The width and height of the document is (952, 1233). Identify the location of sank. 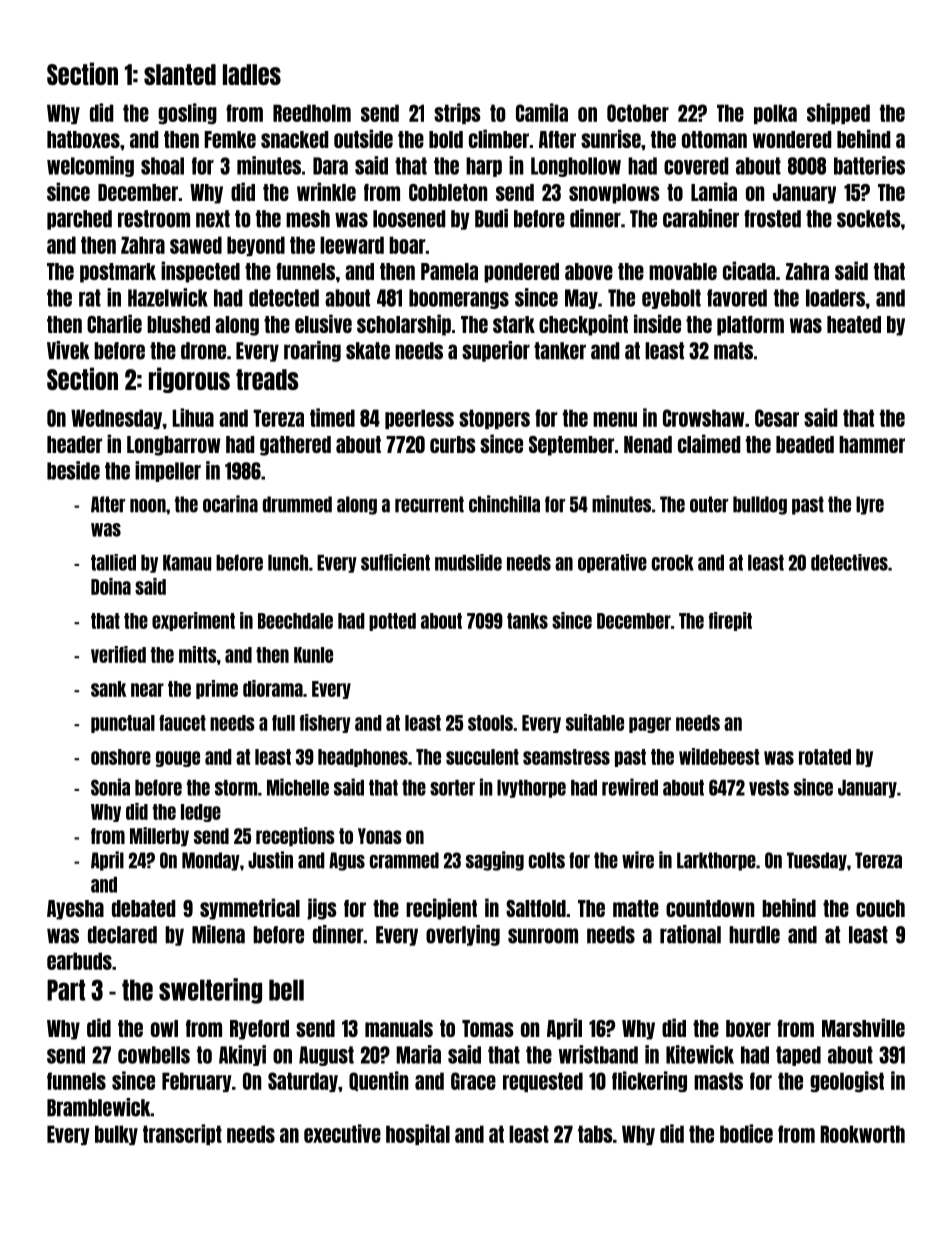
(108, 689).
